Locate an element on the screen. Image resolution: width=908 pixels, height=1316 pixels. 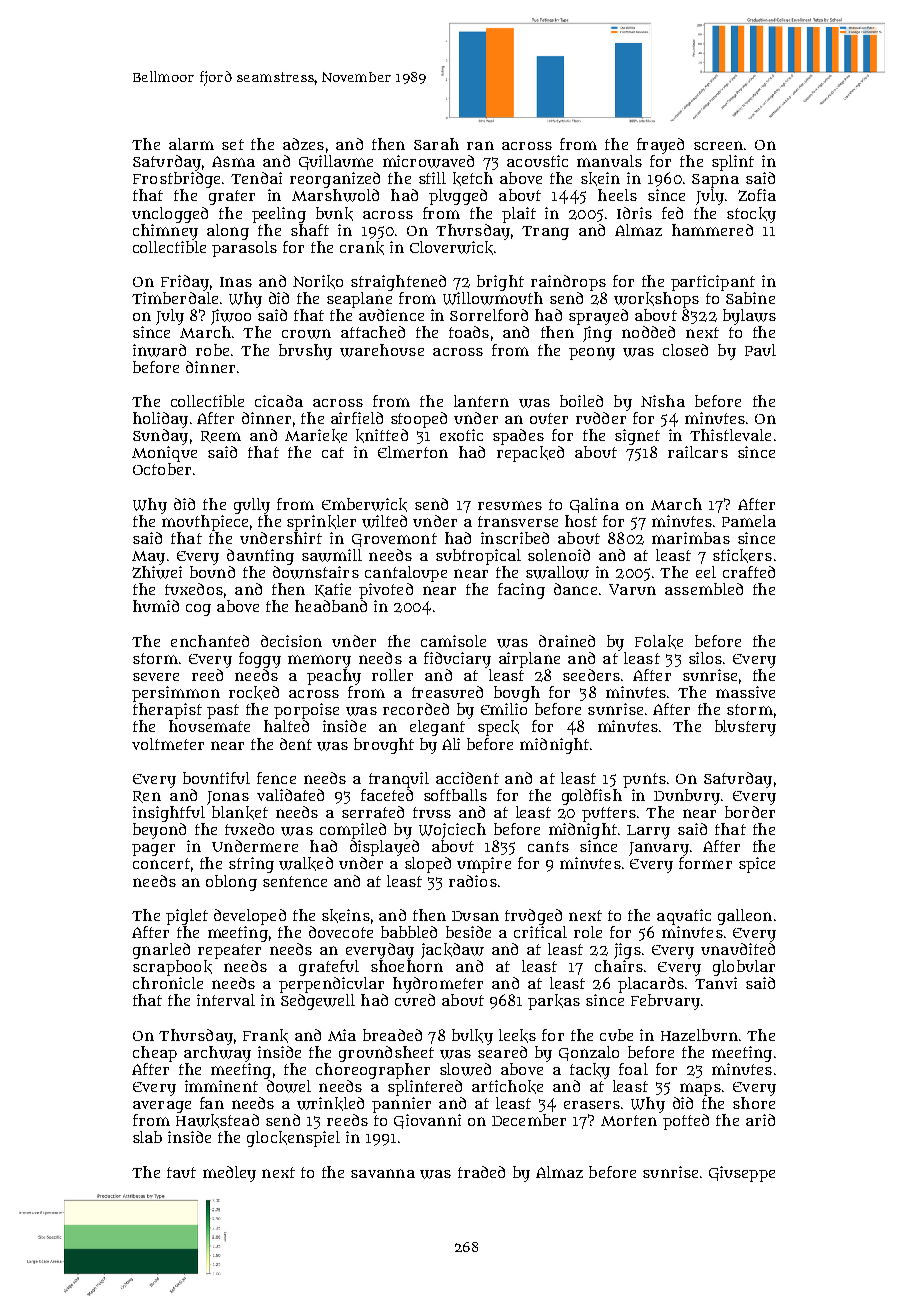
aquatic is located at coordinates (684, 917).
